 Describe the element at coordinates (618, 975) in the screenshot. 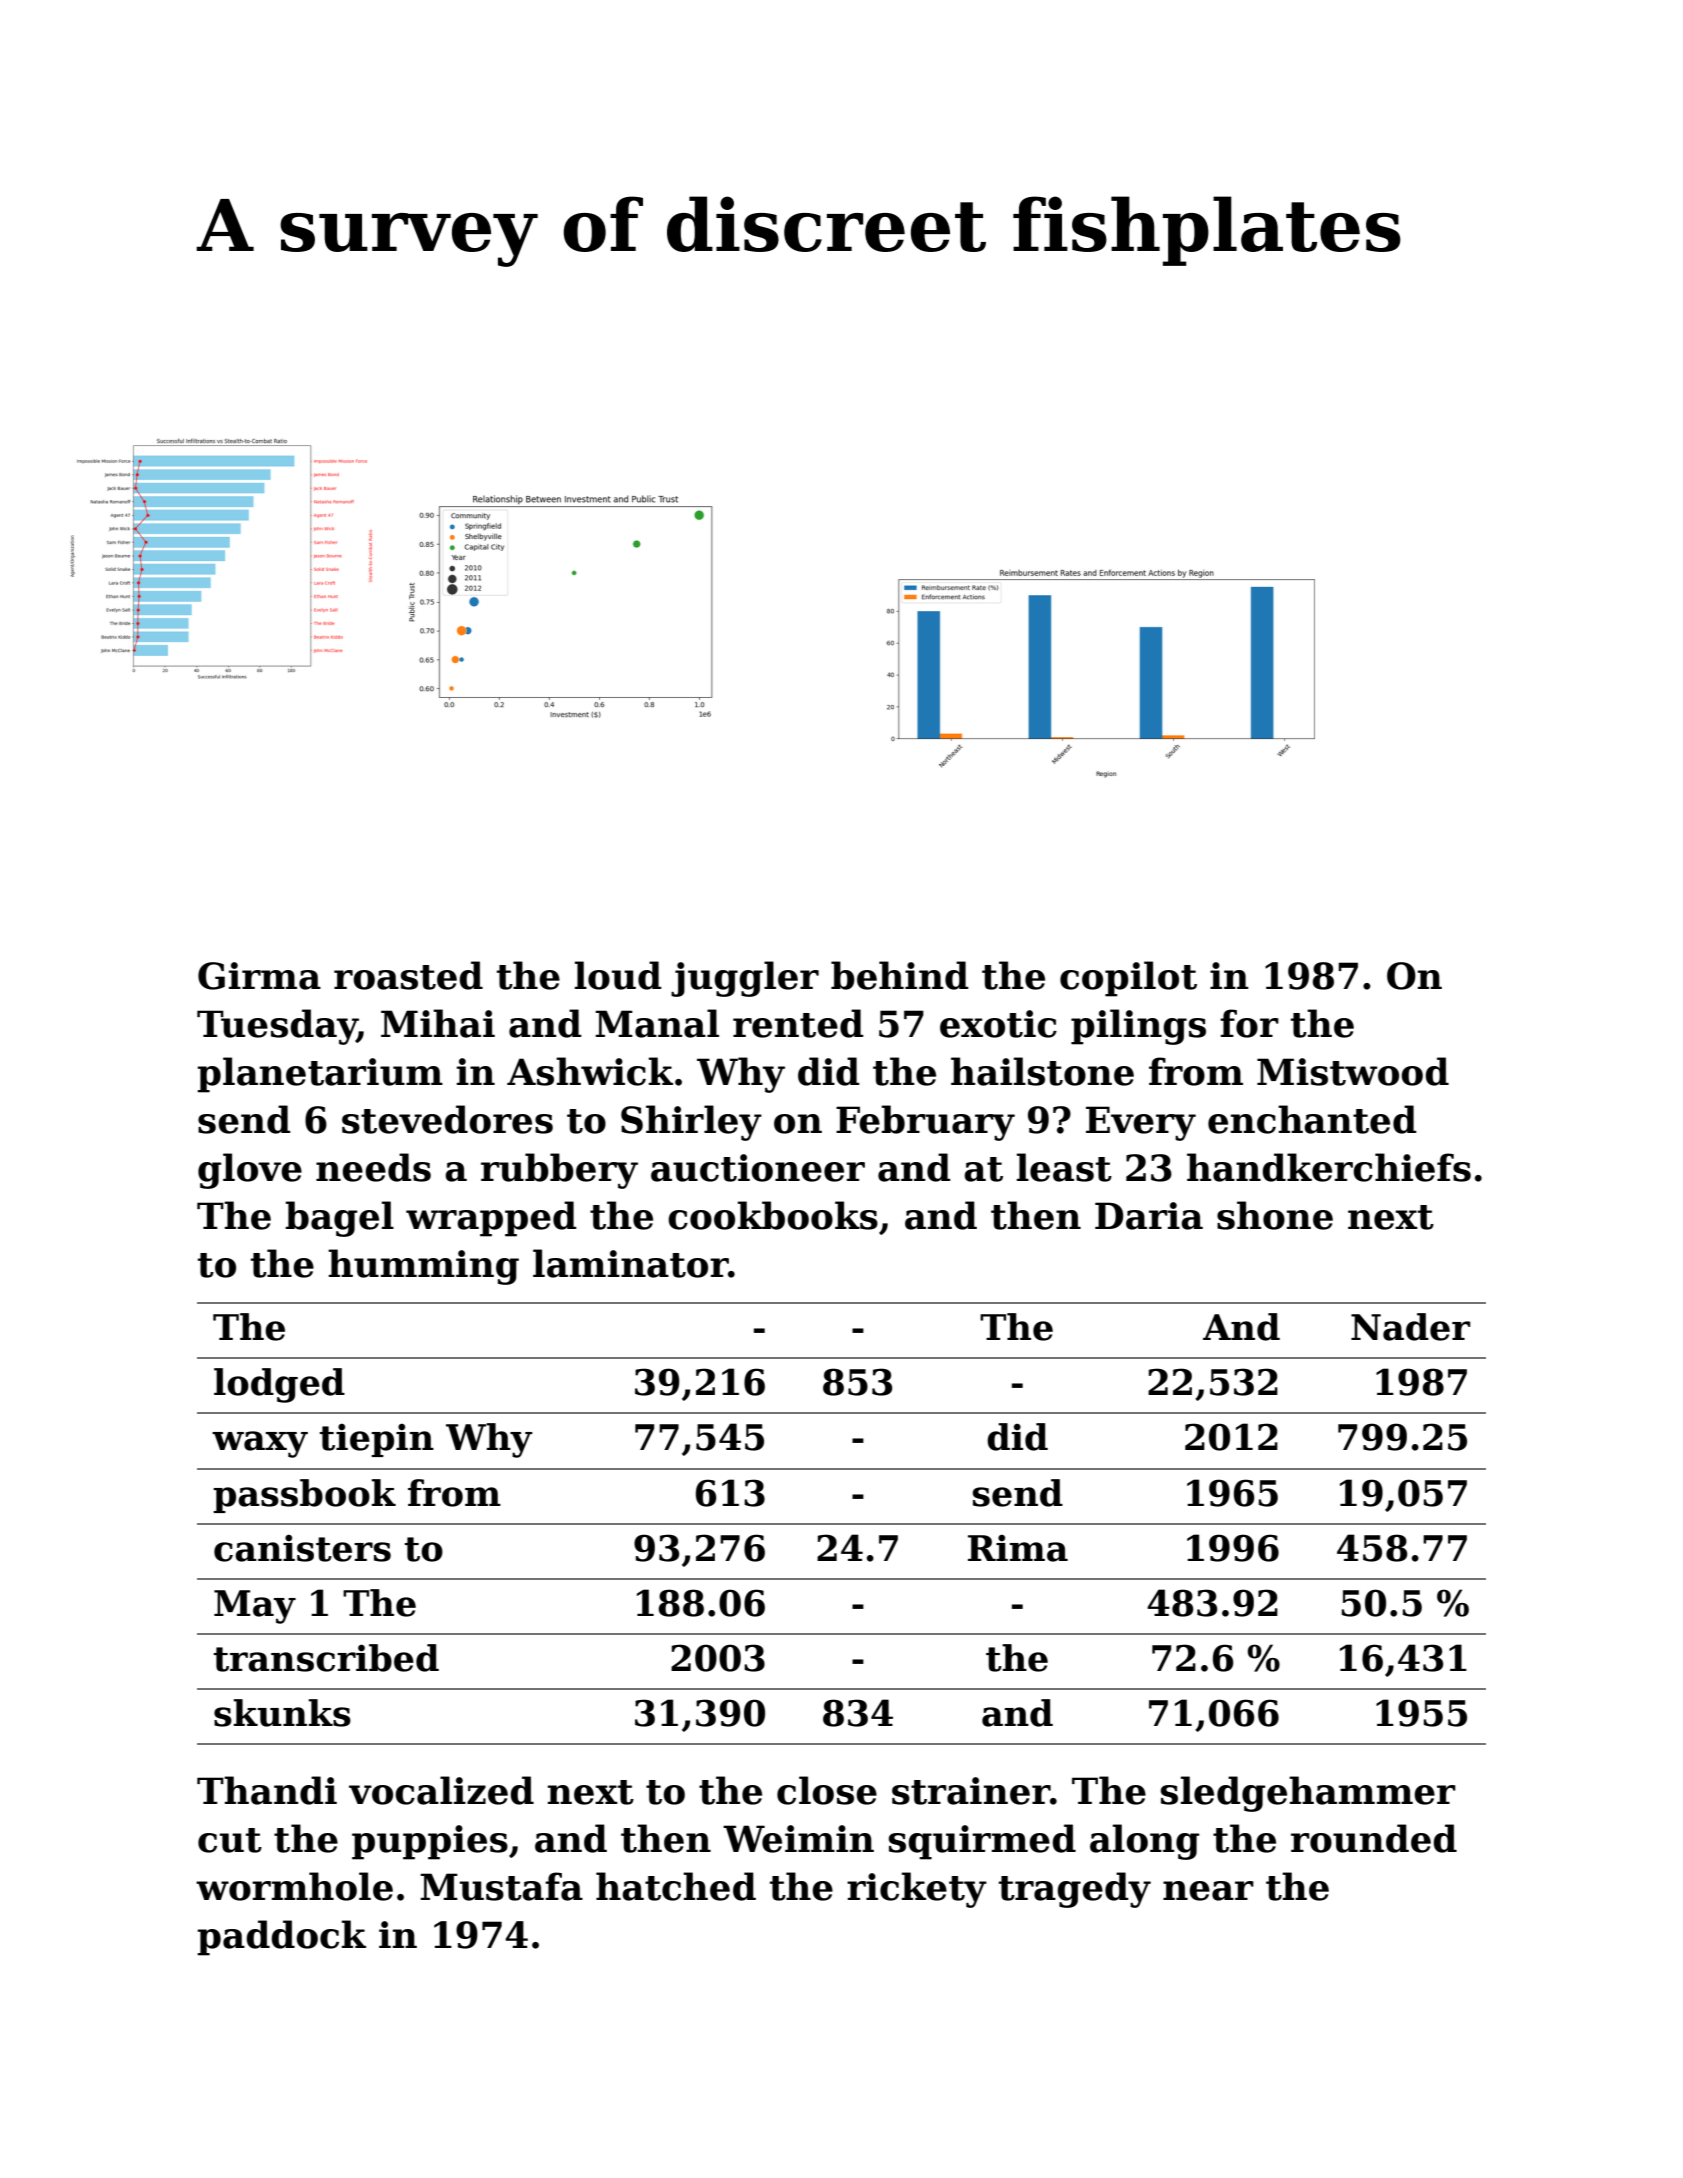

I see `loud` at that location.
